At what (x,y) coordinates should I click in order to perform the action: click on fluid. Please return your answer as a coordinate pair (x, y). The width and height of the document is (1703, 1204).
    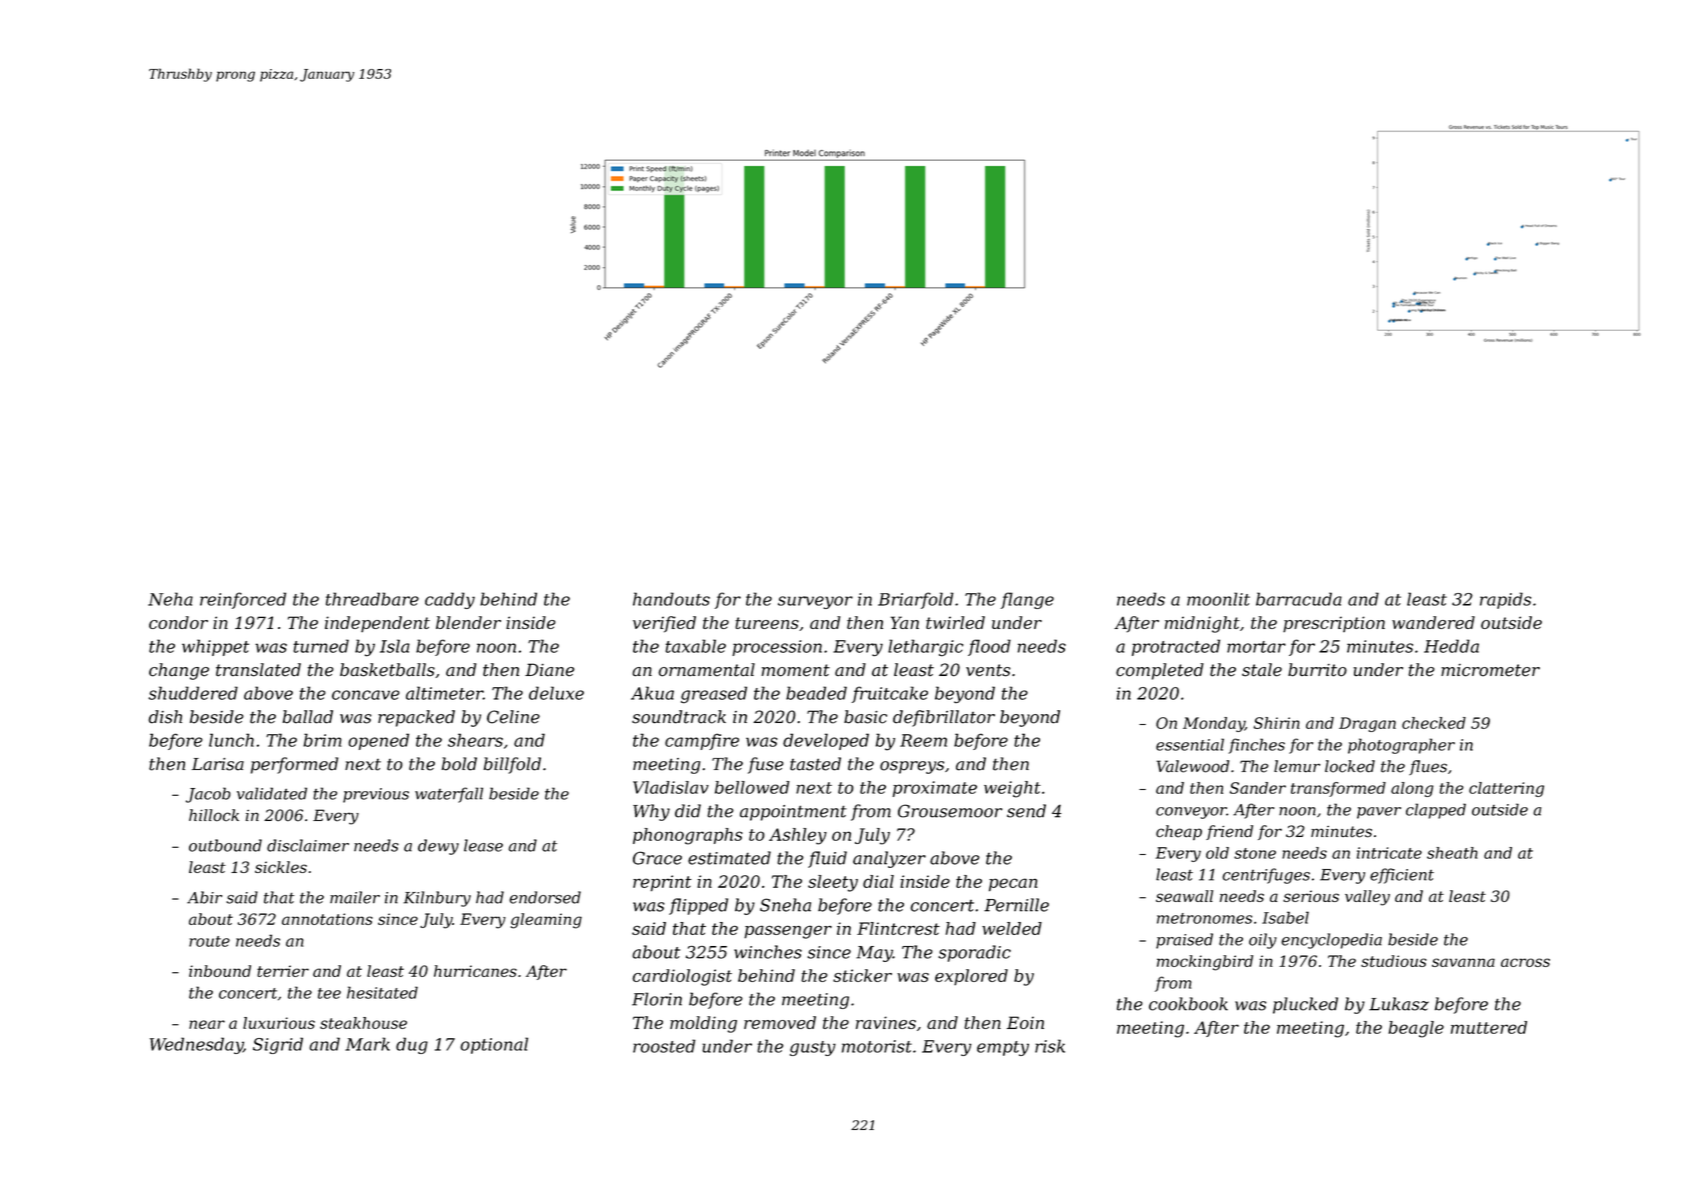
    Looking at the image, I should click on (827, 859).
